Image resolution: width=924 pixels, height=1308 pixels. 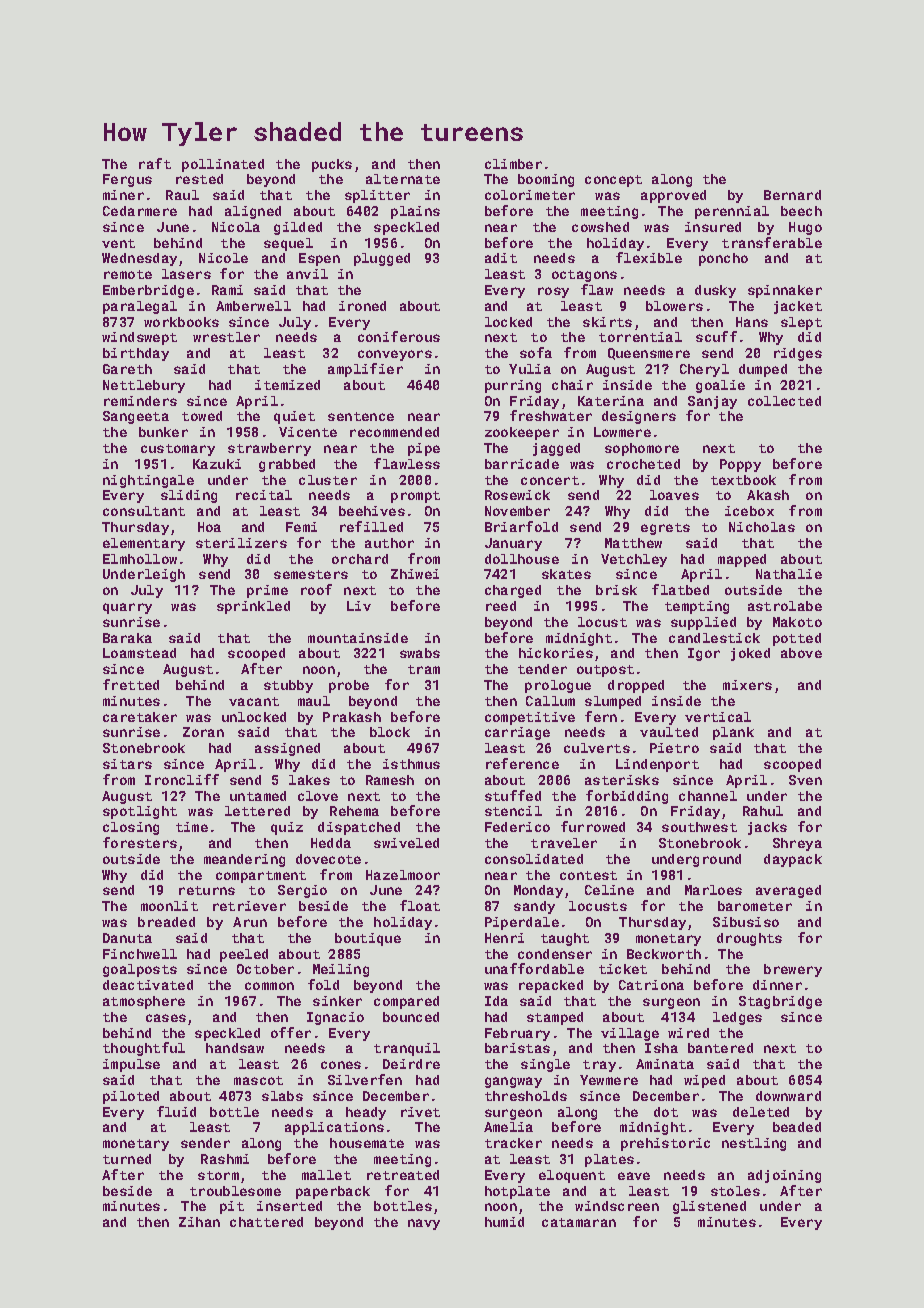 I want to click on chattered, so click(x=266, y=1222).
